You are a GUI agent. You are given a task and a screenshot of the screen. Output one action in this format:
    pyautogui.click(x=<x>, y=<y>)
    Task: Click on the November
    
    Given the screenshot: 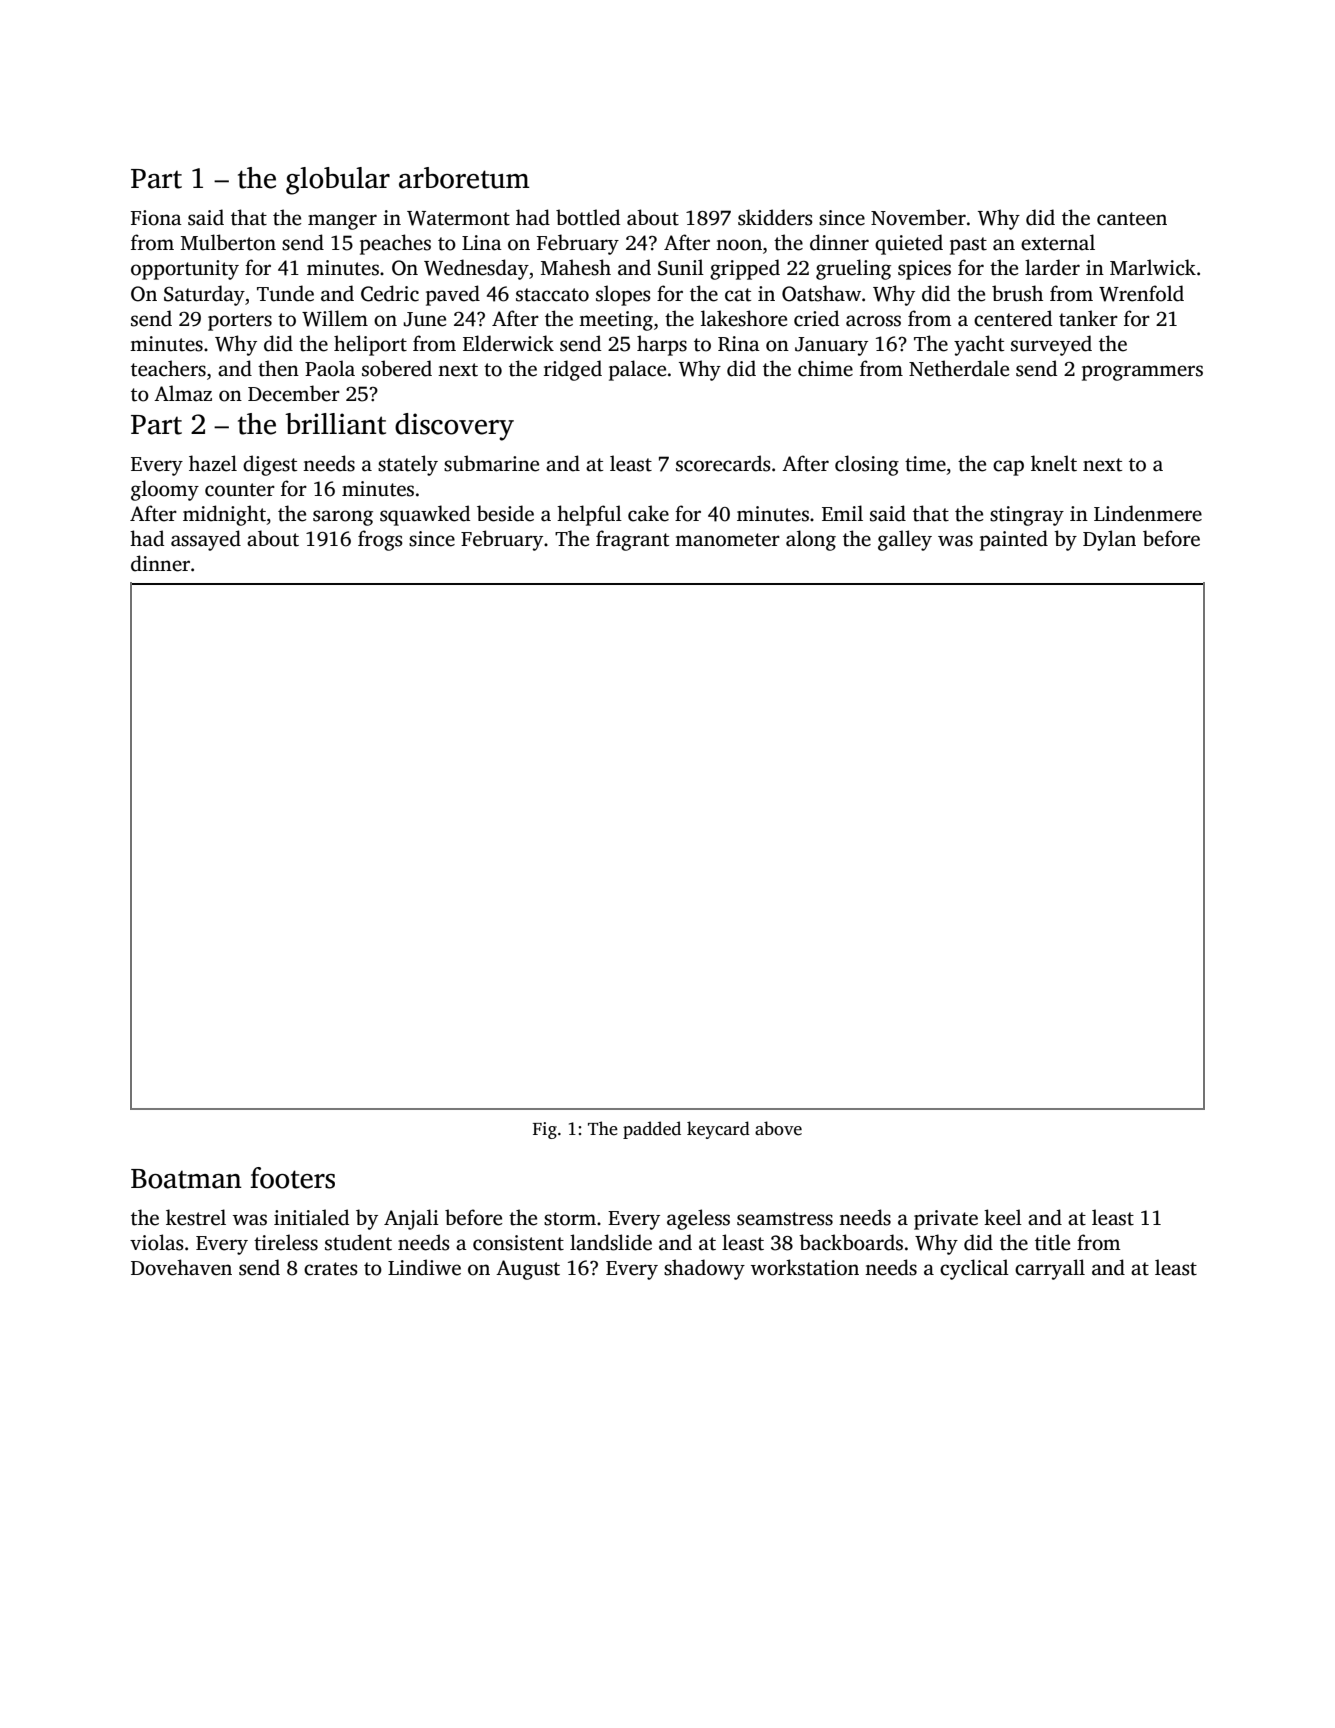 What is the action you would take?
    pyautogui.click(x=918, y=217)
